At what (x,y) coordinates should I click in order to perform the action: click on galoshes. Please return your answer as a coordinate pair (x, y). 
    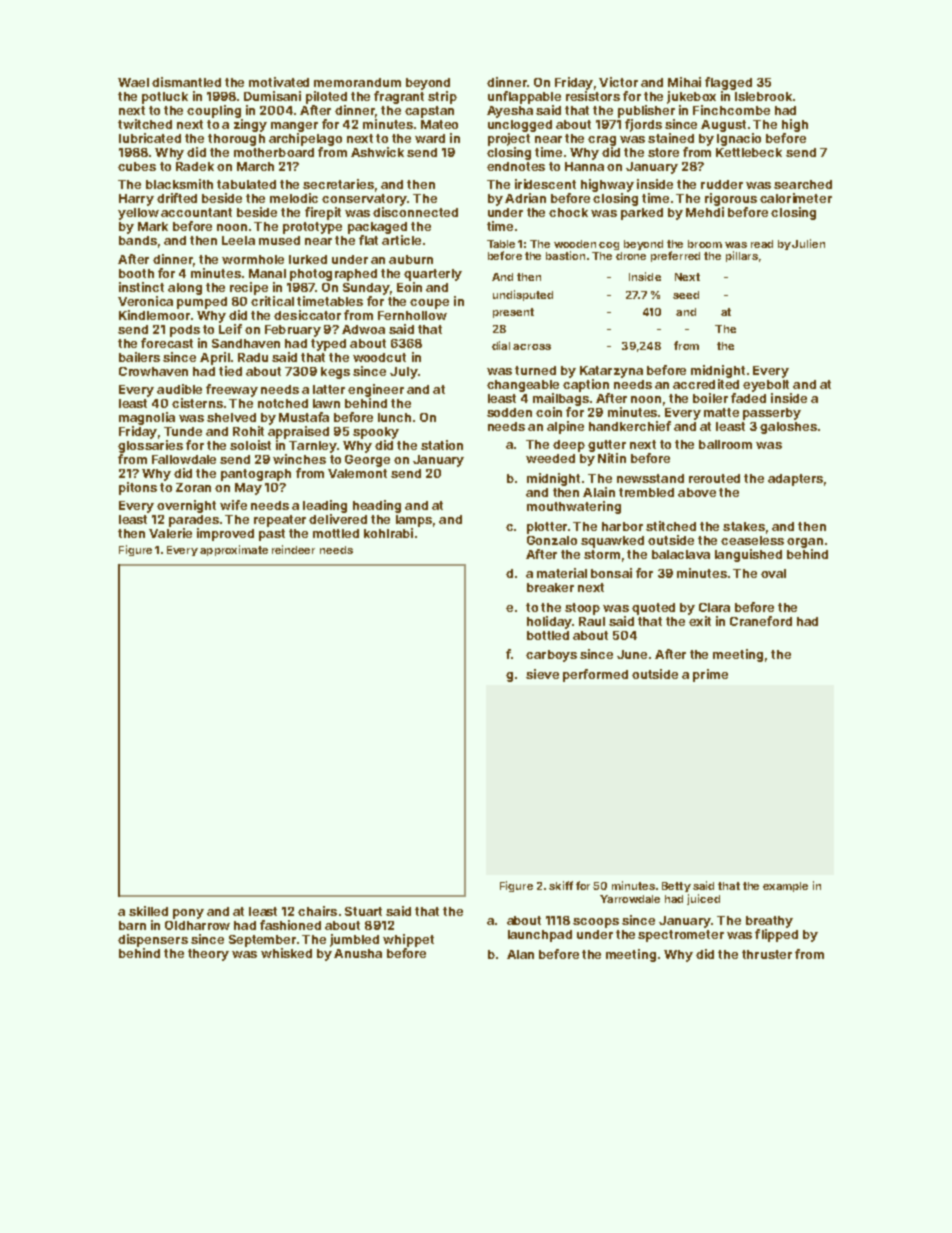
    Looking at the image, I should click on (788, 428).
